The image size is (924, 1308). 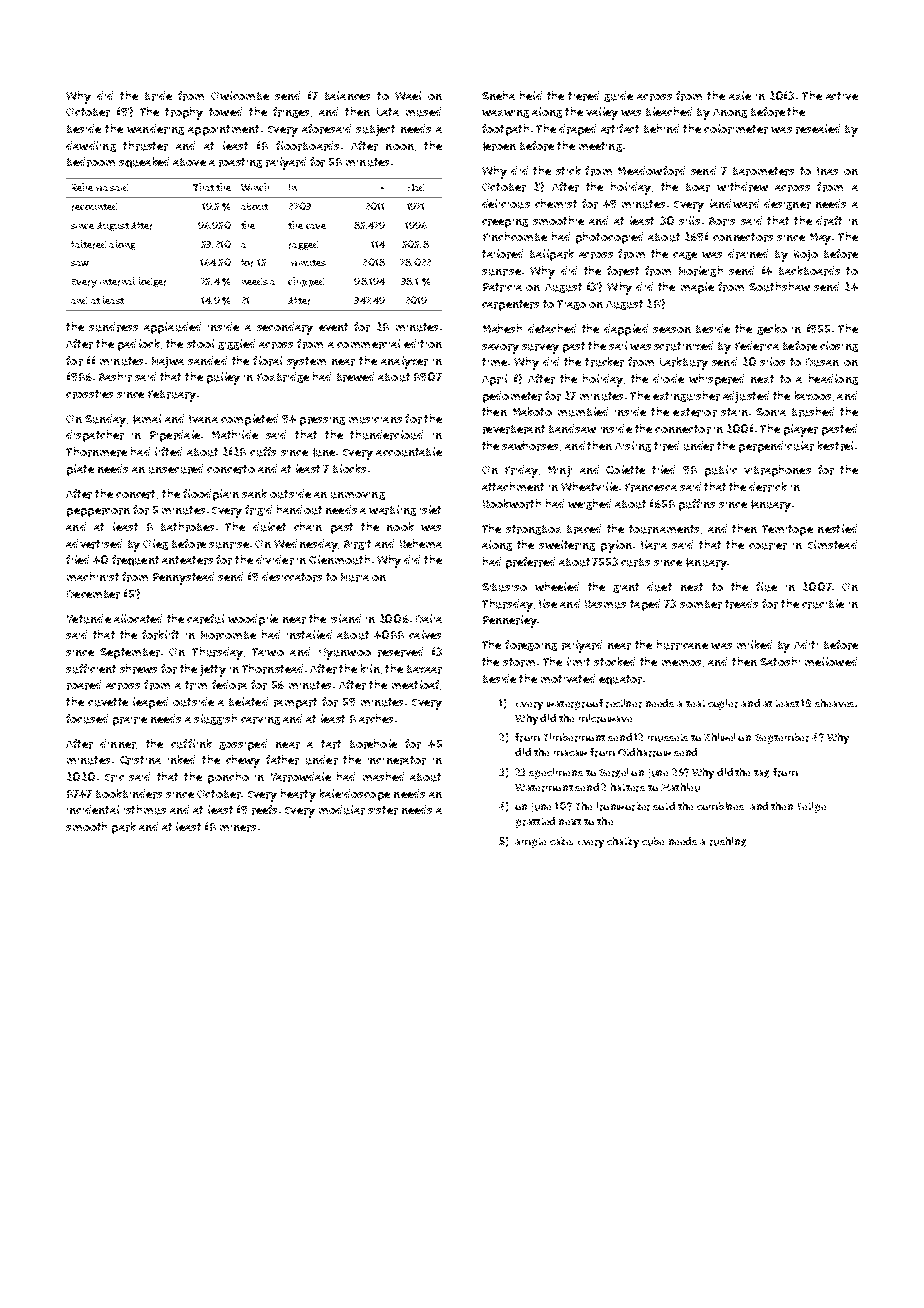 What do you see at coordinates (187, 527) in the image?
I see `bathrobes` at bounding box center [187, 527].
